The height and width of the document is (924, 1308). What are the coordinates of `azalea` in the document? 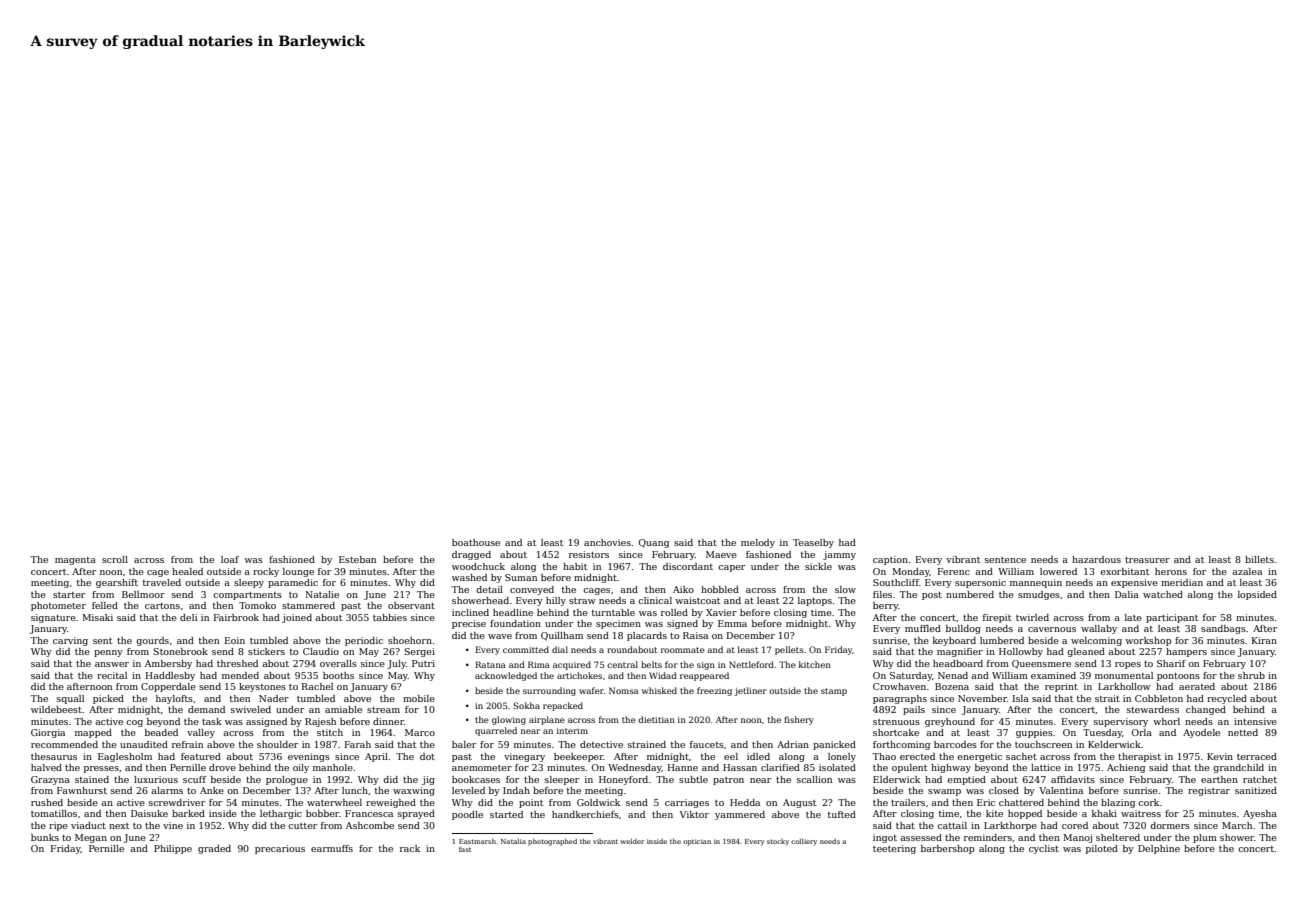 It's located at (1247, 571).
